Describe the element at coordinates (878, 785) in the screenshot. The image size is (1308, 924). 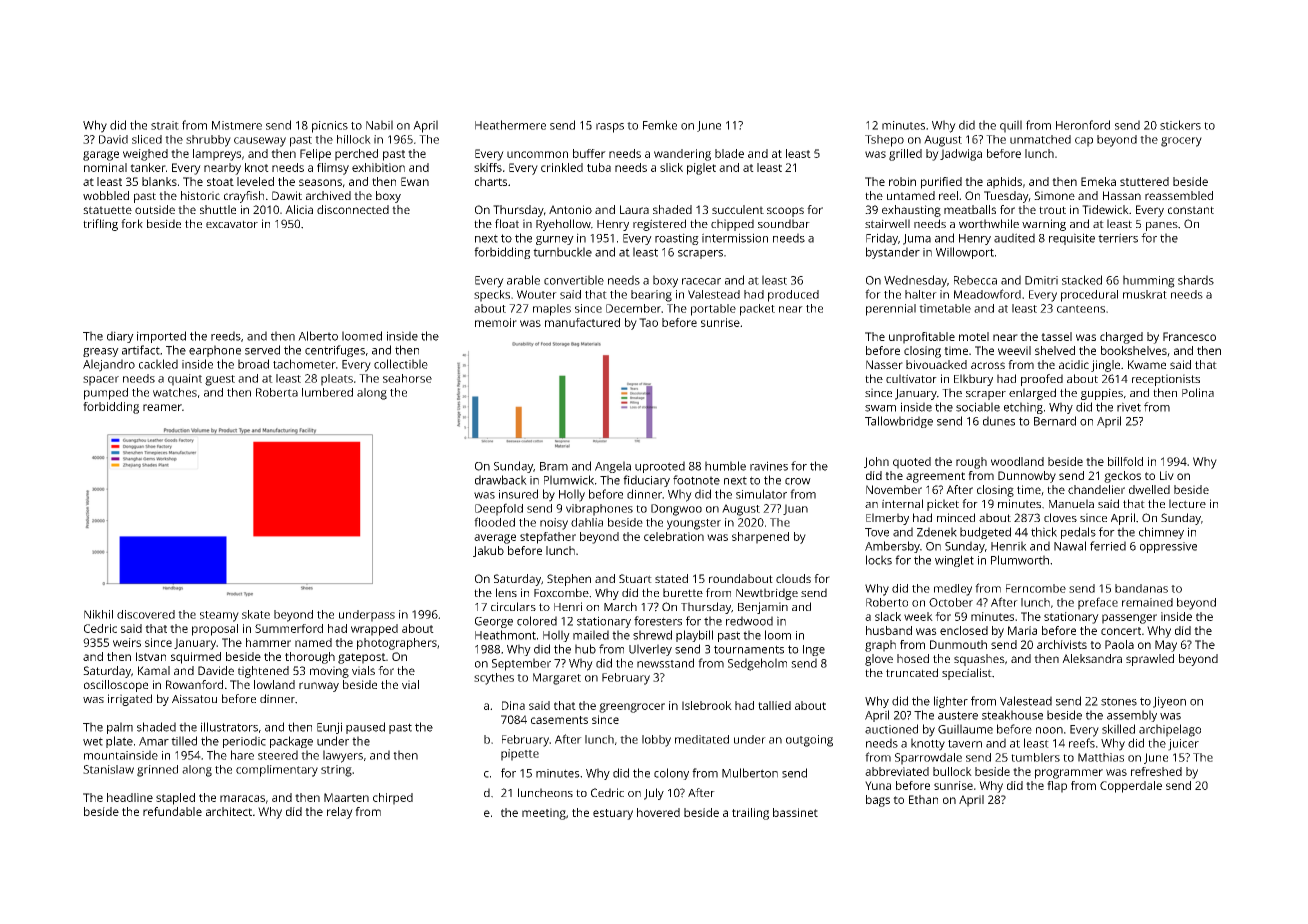
I see `Yuna` at that location.
